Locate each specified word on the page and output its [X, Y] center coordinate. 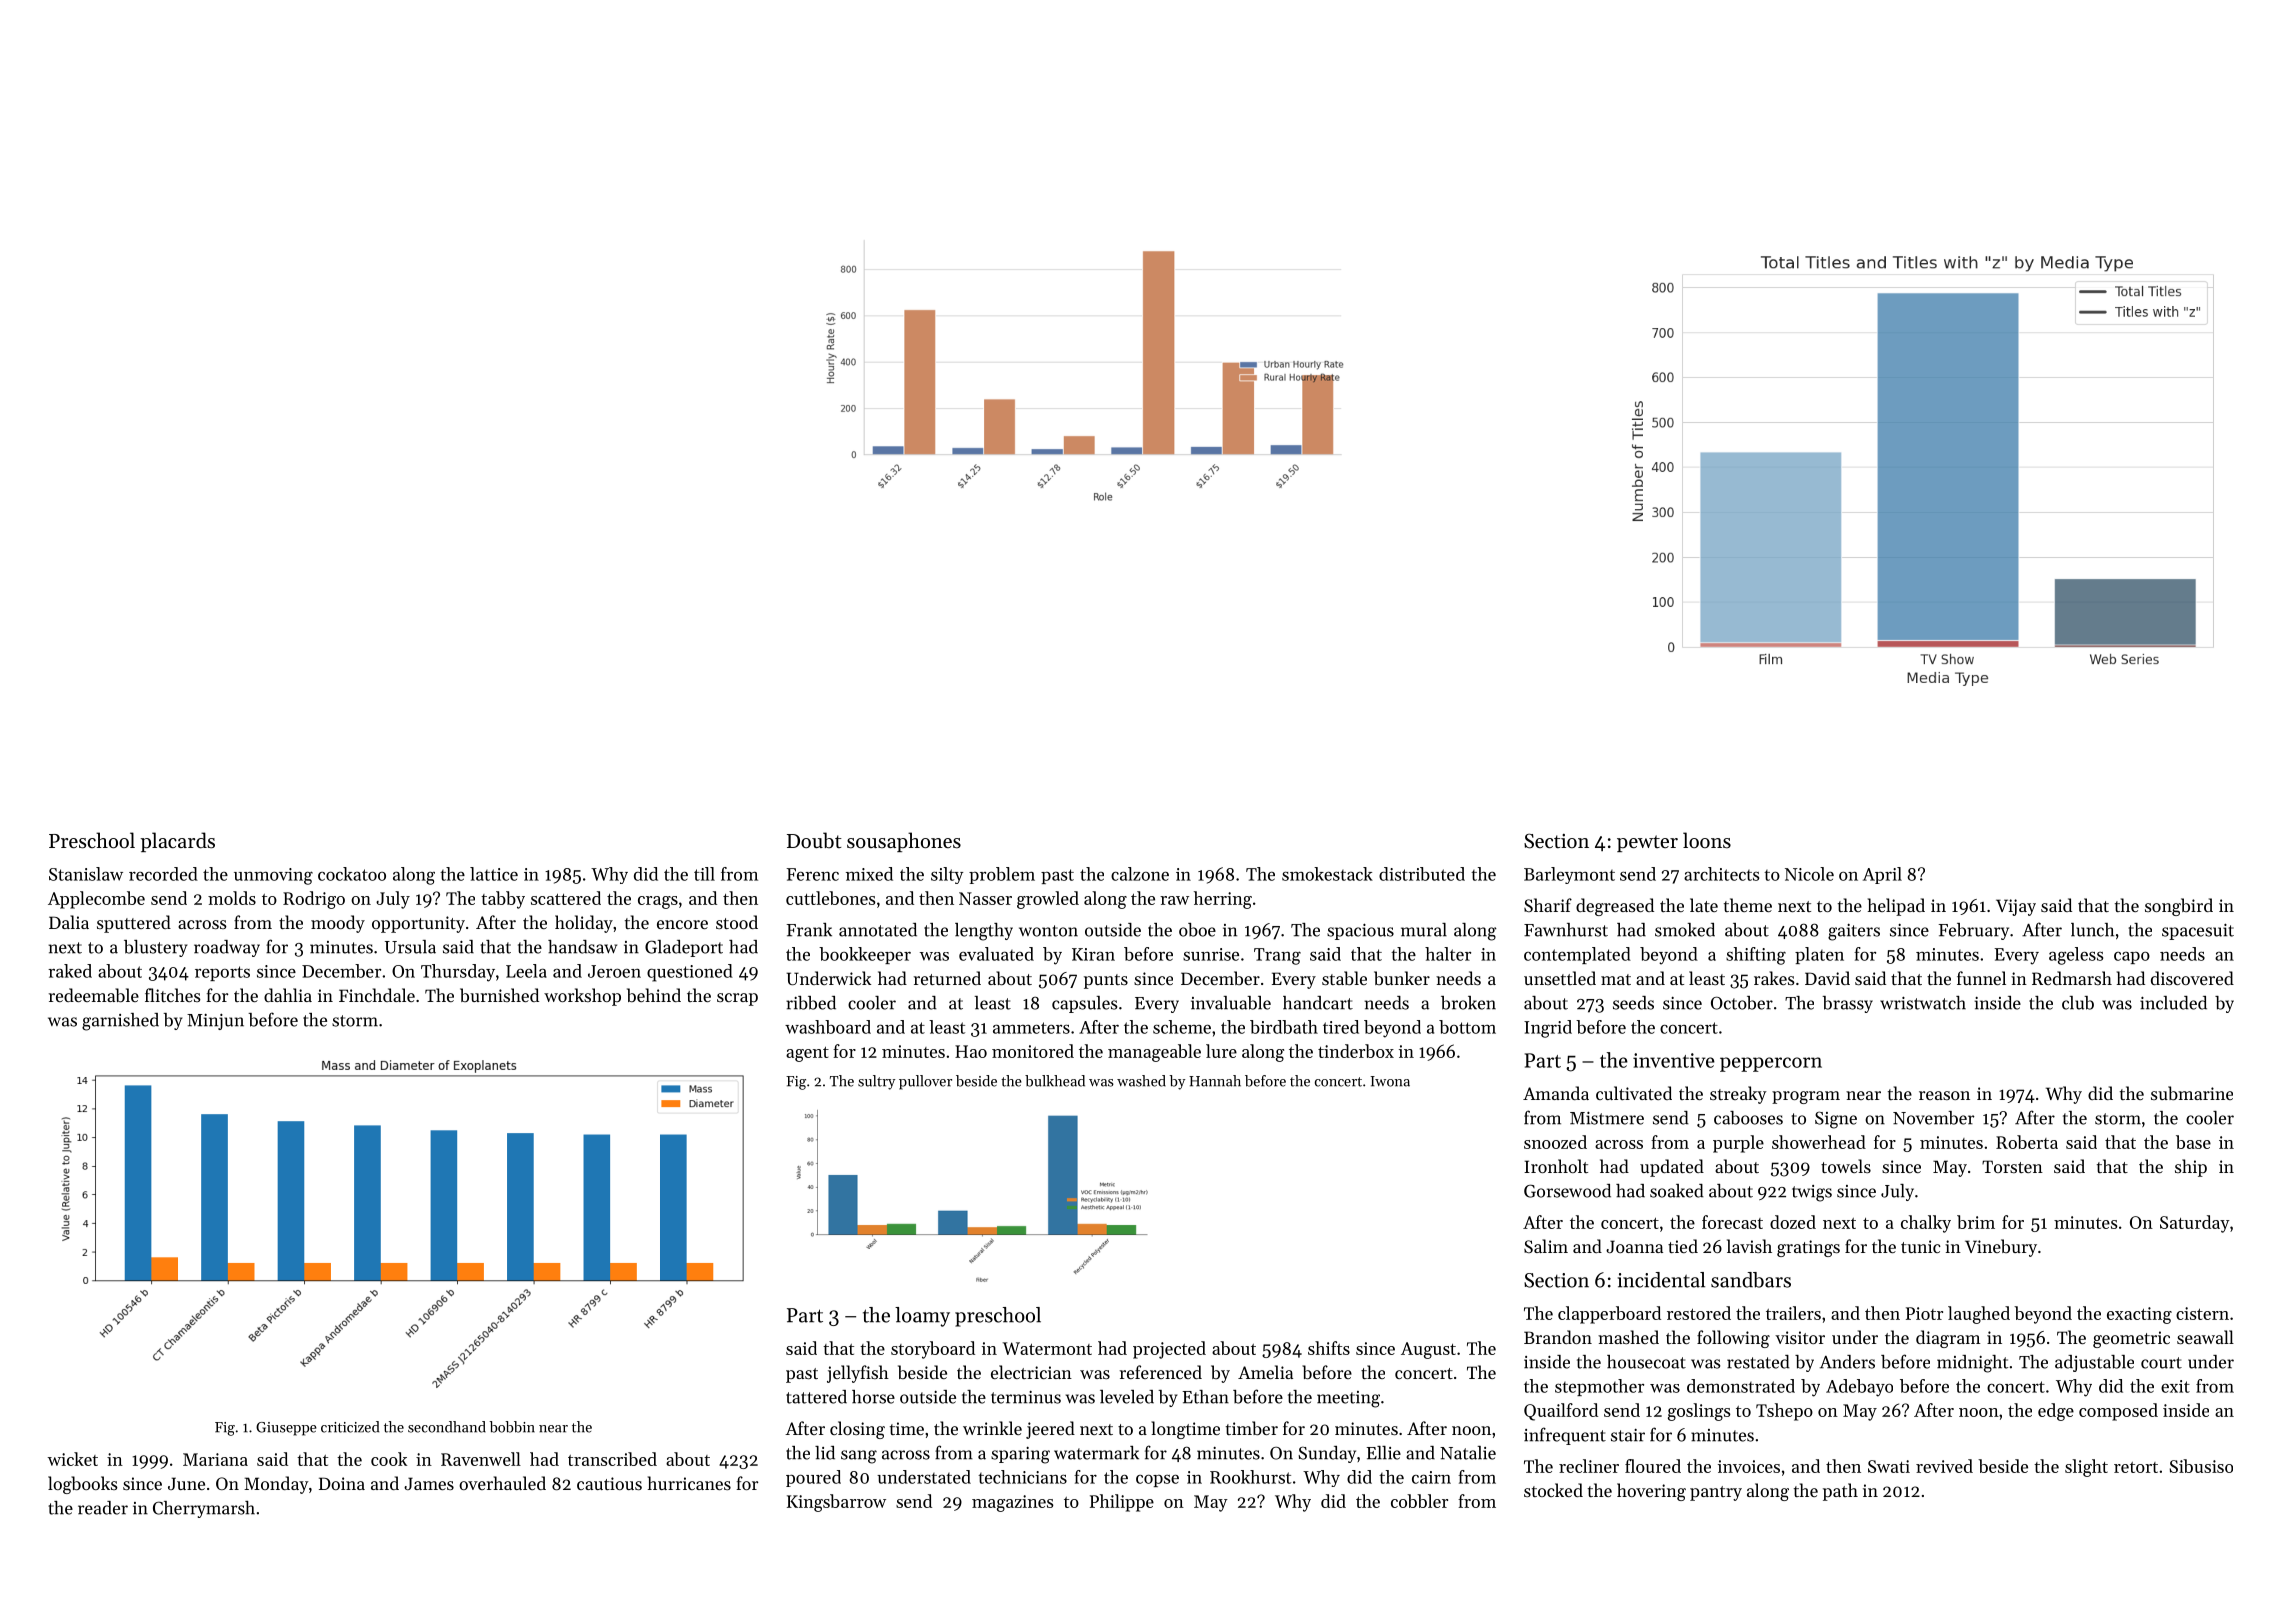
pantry [1716, 1493]
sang [859, 1457]
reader [103, 1508]
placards [178, 842]
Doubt [814, 840]
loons [1707, 840]
